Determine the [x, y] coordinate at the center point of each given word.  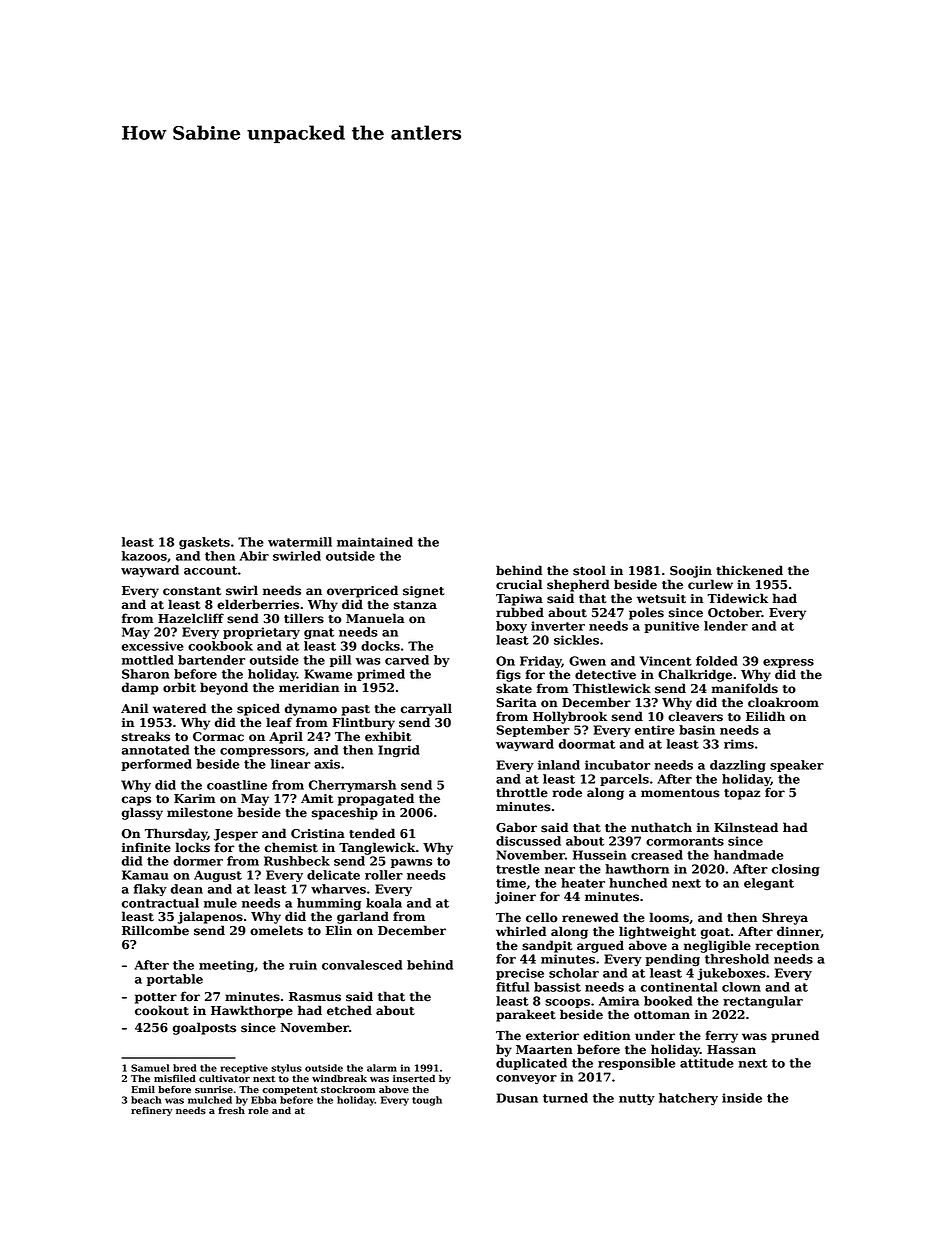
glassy [142, 813]
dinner [799, 932]
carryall [426, 709]
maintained [375, 542]
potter [156, 998]
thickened [749, 570]
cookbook [220, 646]
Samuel [150, 1068]
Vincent [666, 661]
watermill [300, 542]
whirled [521, 931]
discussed [528, 841]
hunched [638, 883]
